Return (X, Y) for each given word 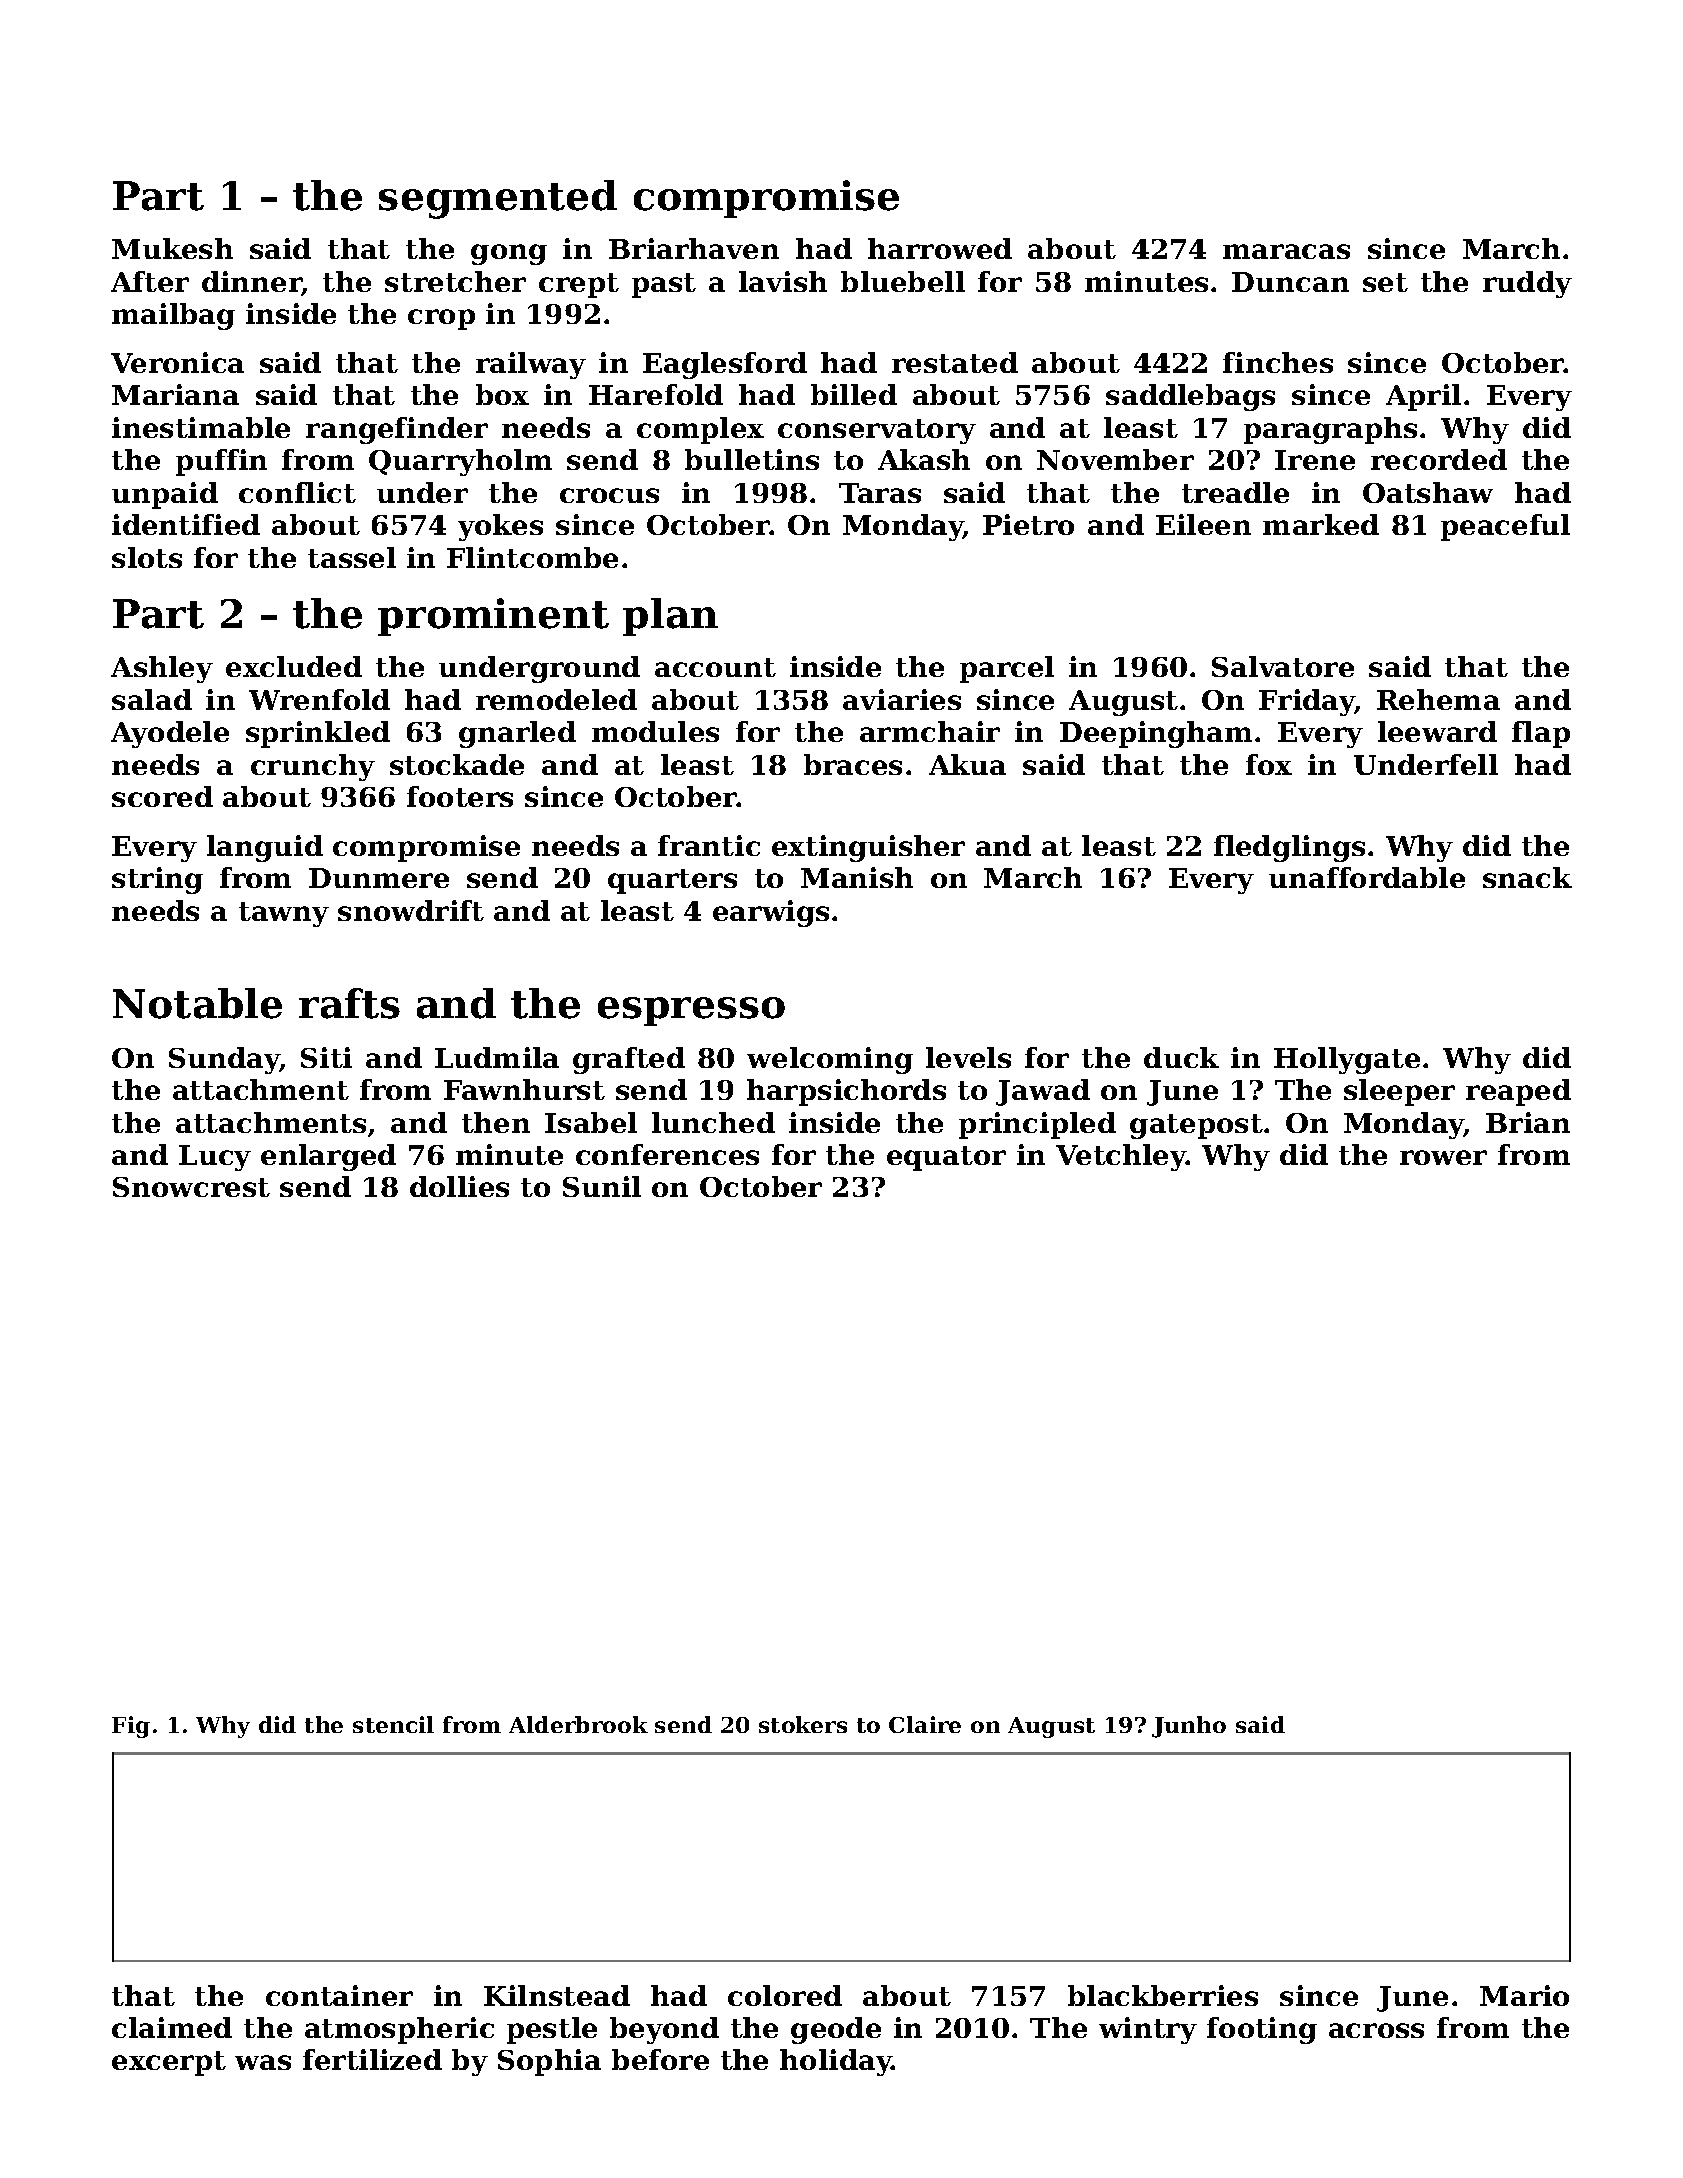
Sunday (224, 1060)
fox (1269, 764)
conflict (297, 492)
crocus (609, 495)
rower (1443, 1157)
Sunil (602, 1186)
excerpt (169, 2063)
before (660, 2059)
